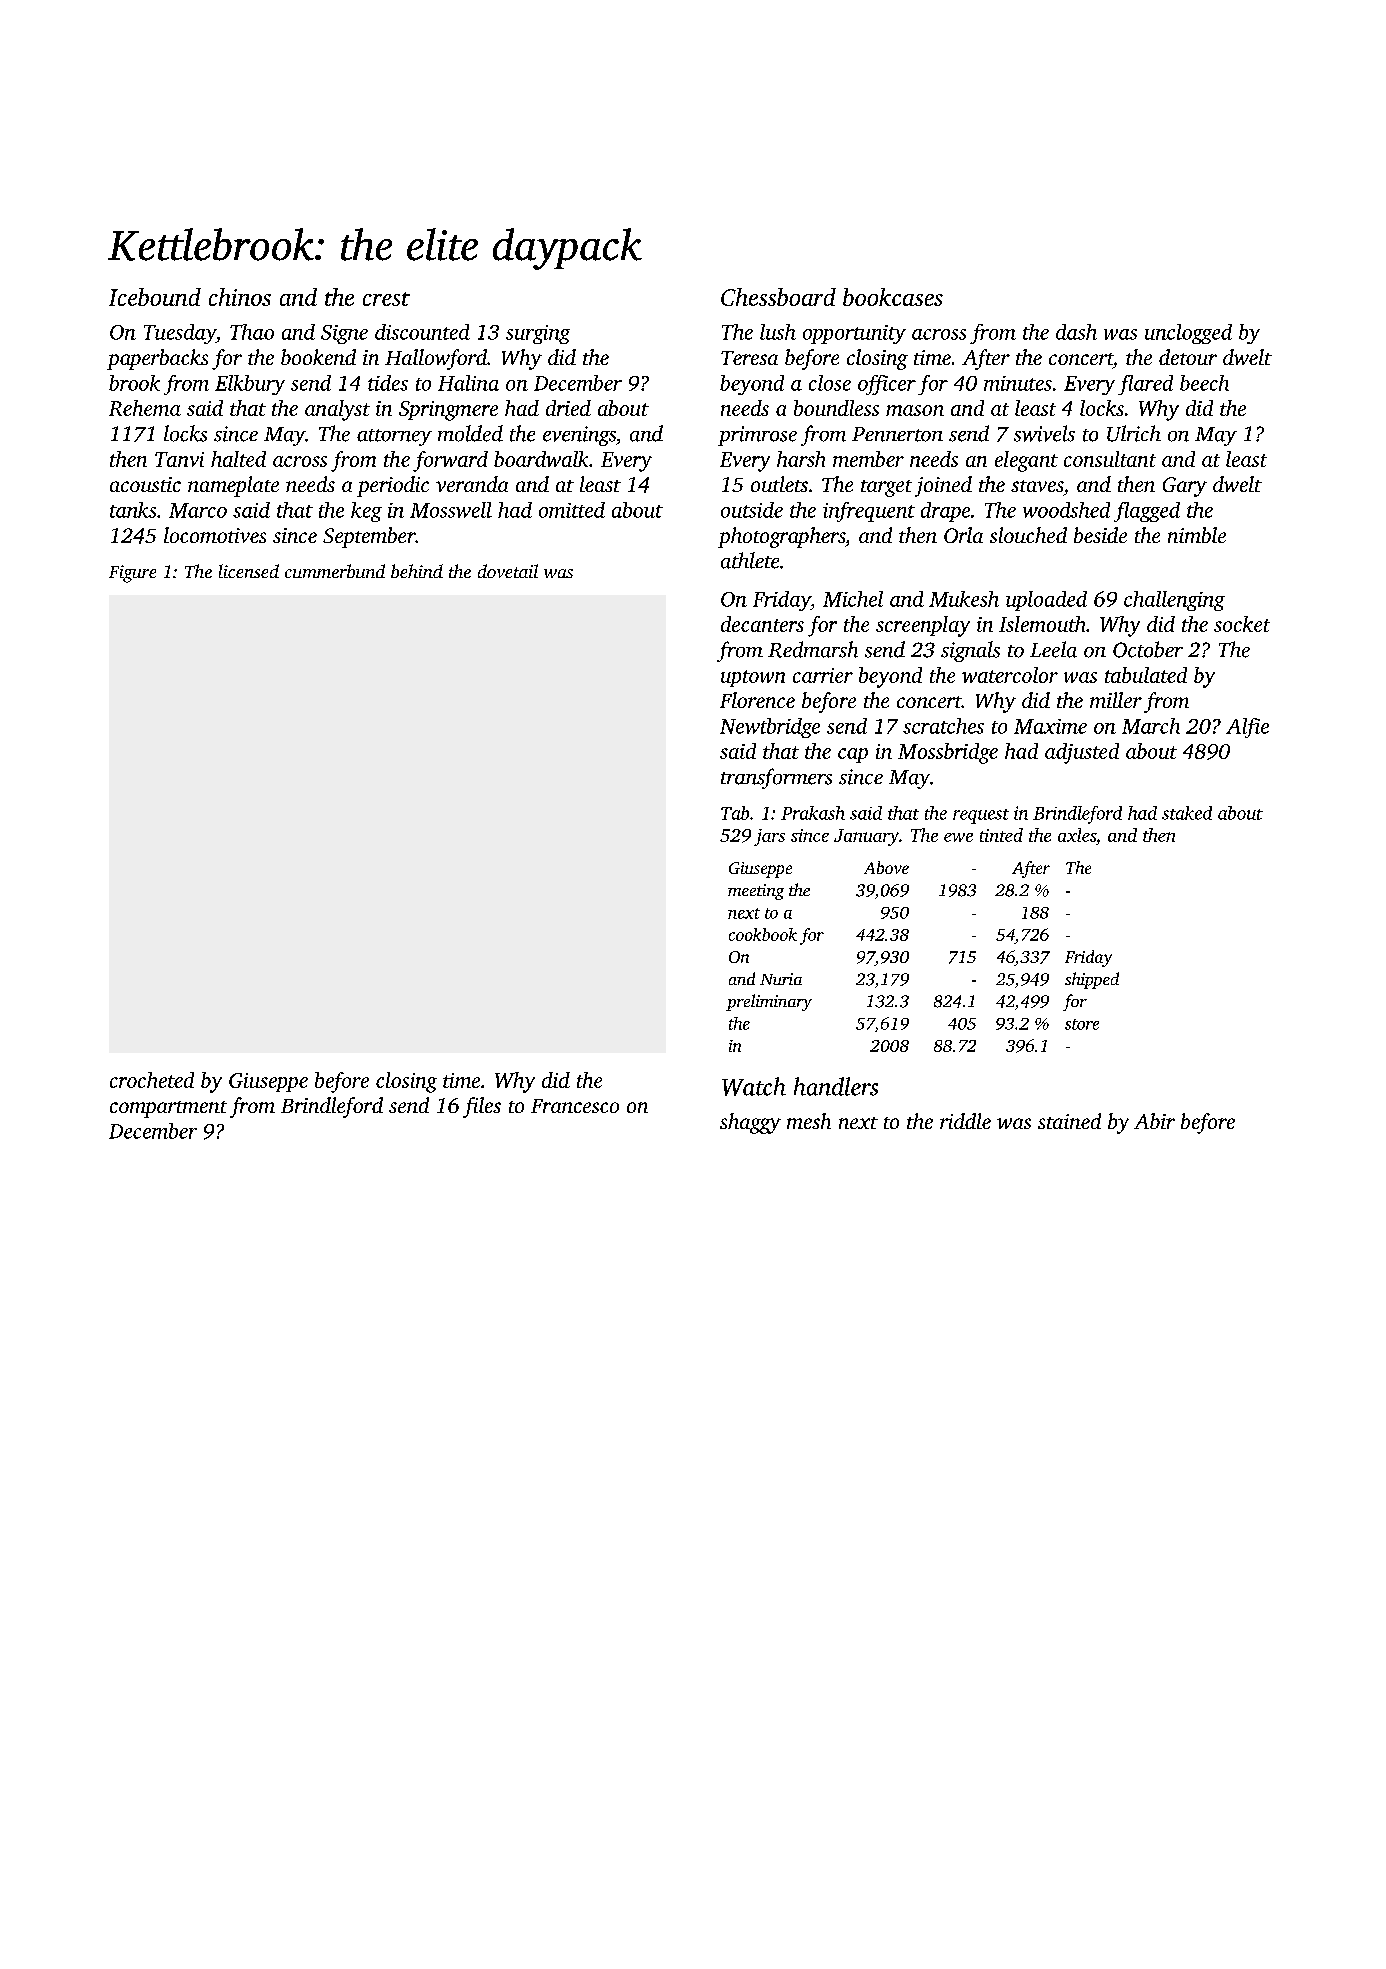  I want to click on Abir, so click(1154, 1121).
